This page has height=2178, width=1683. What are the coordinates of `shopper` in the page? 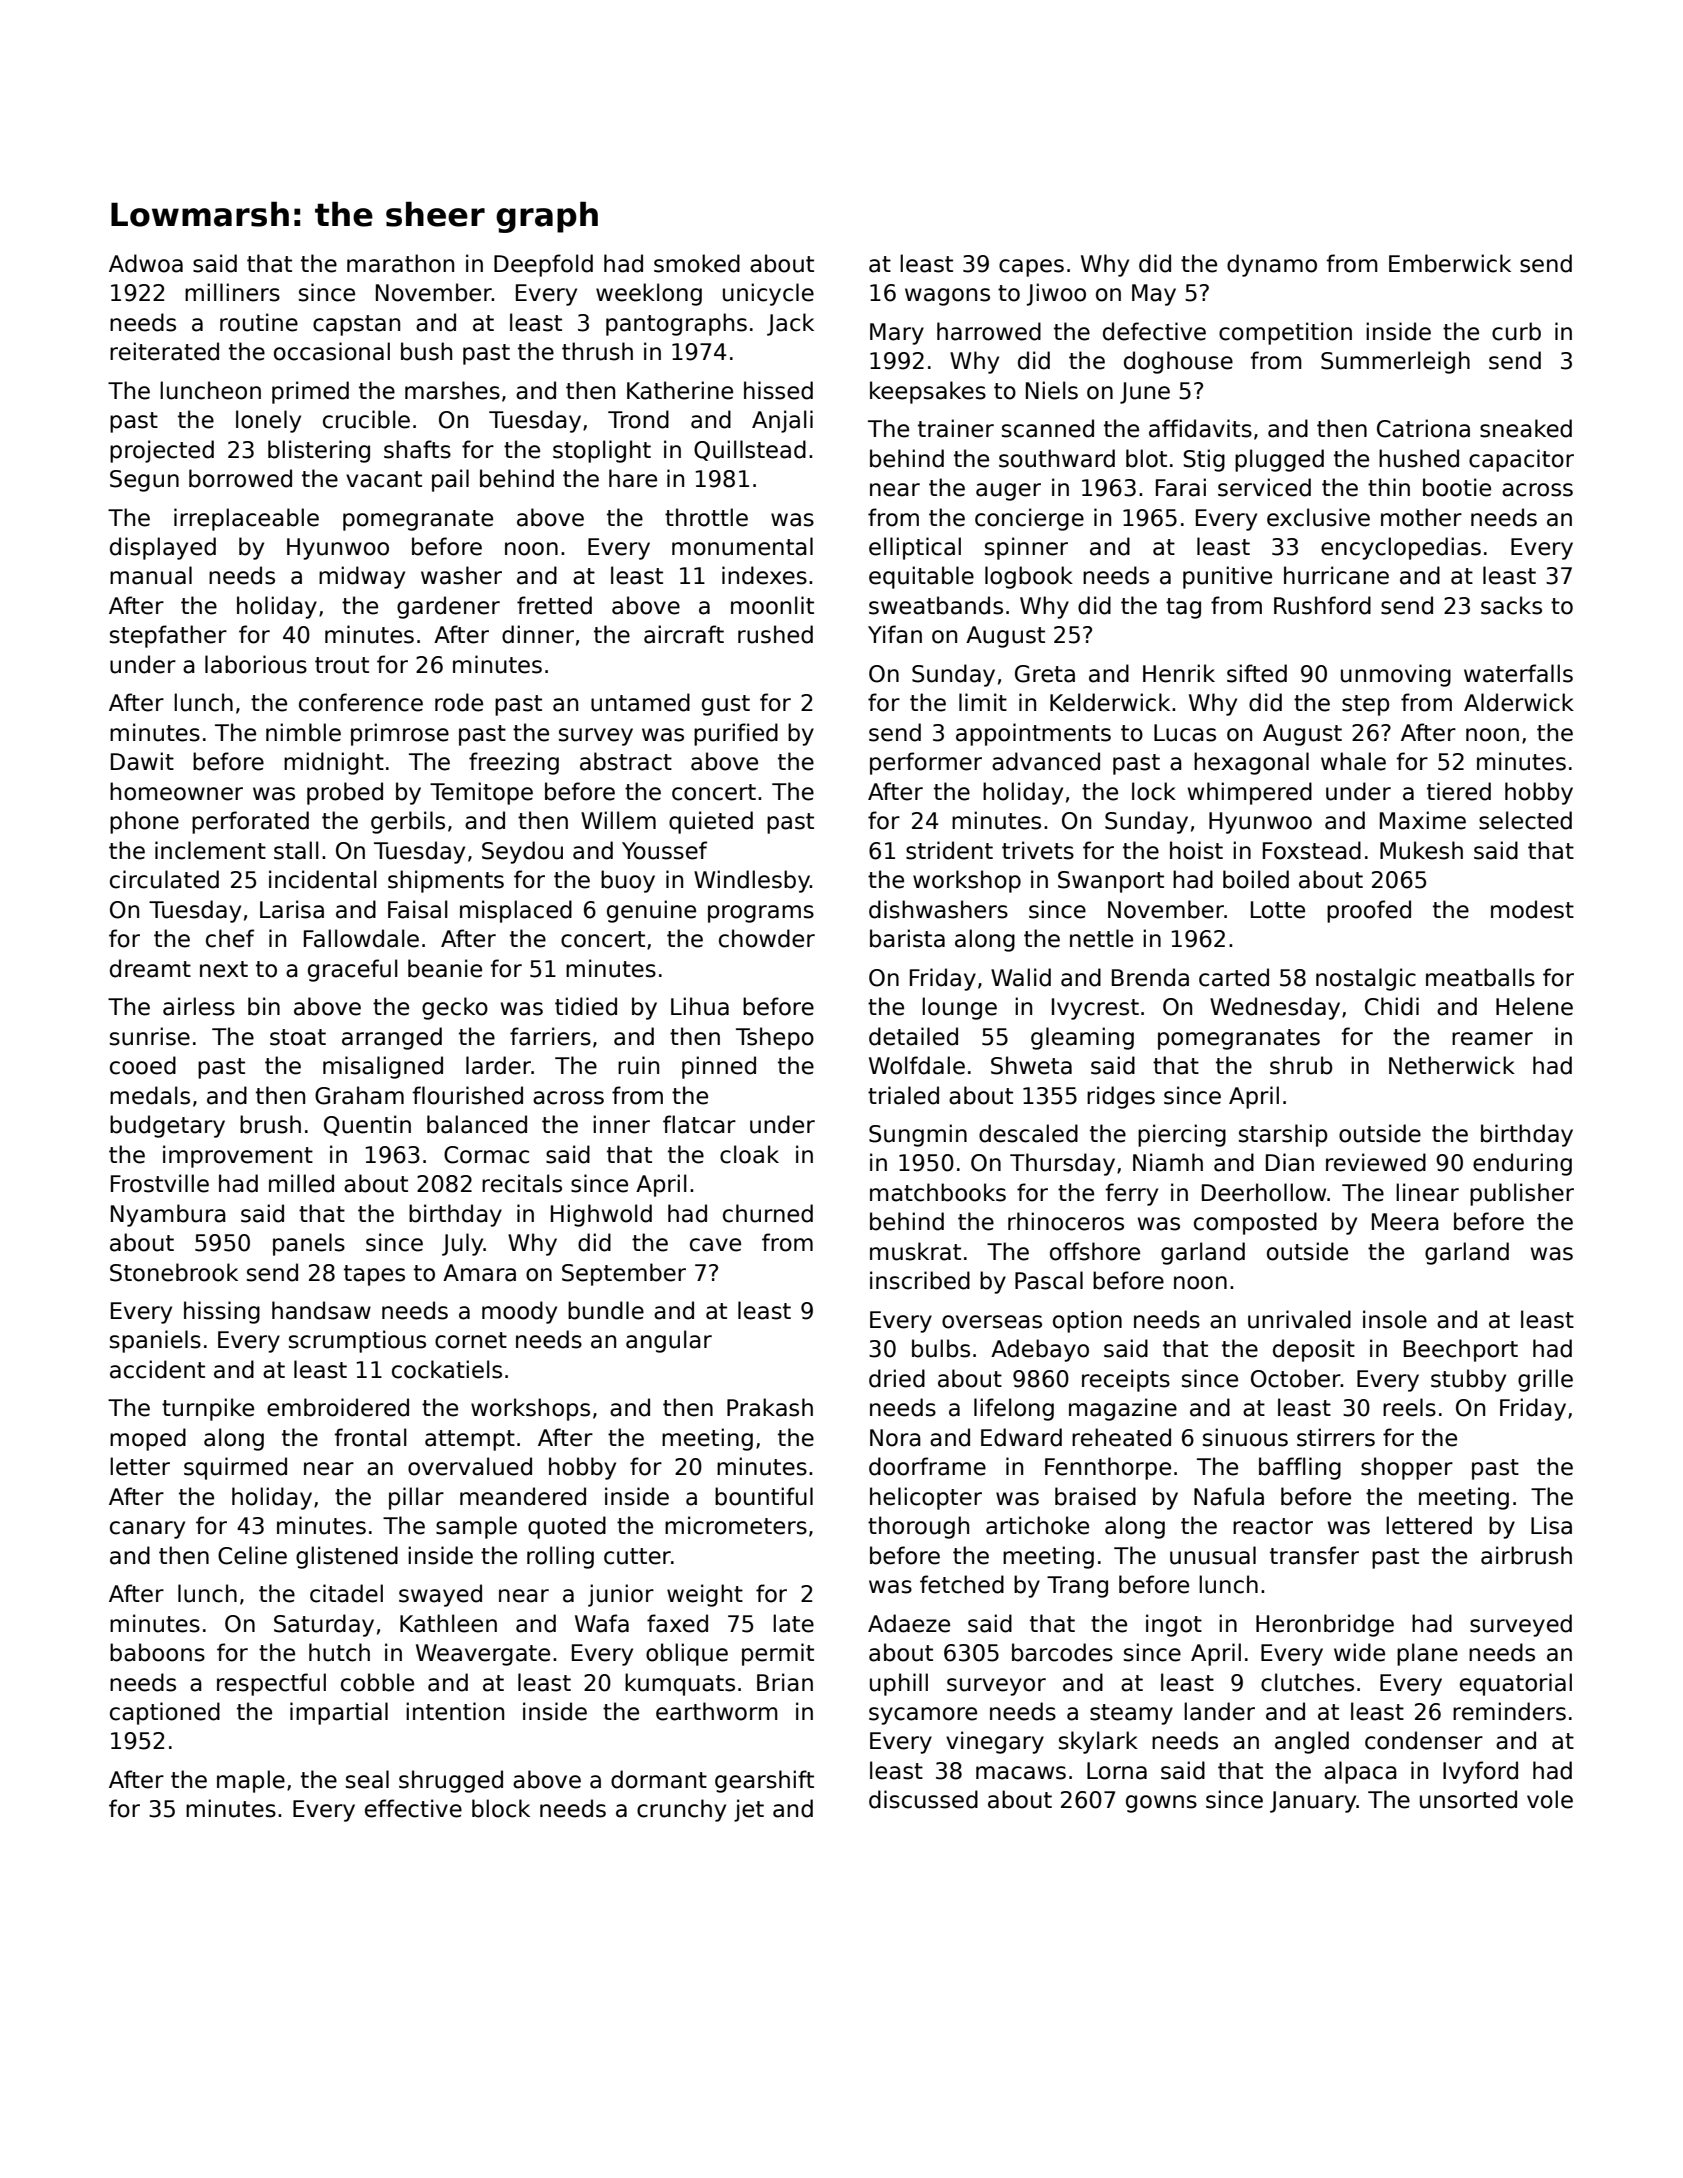 It's located at (1407, 1468).
